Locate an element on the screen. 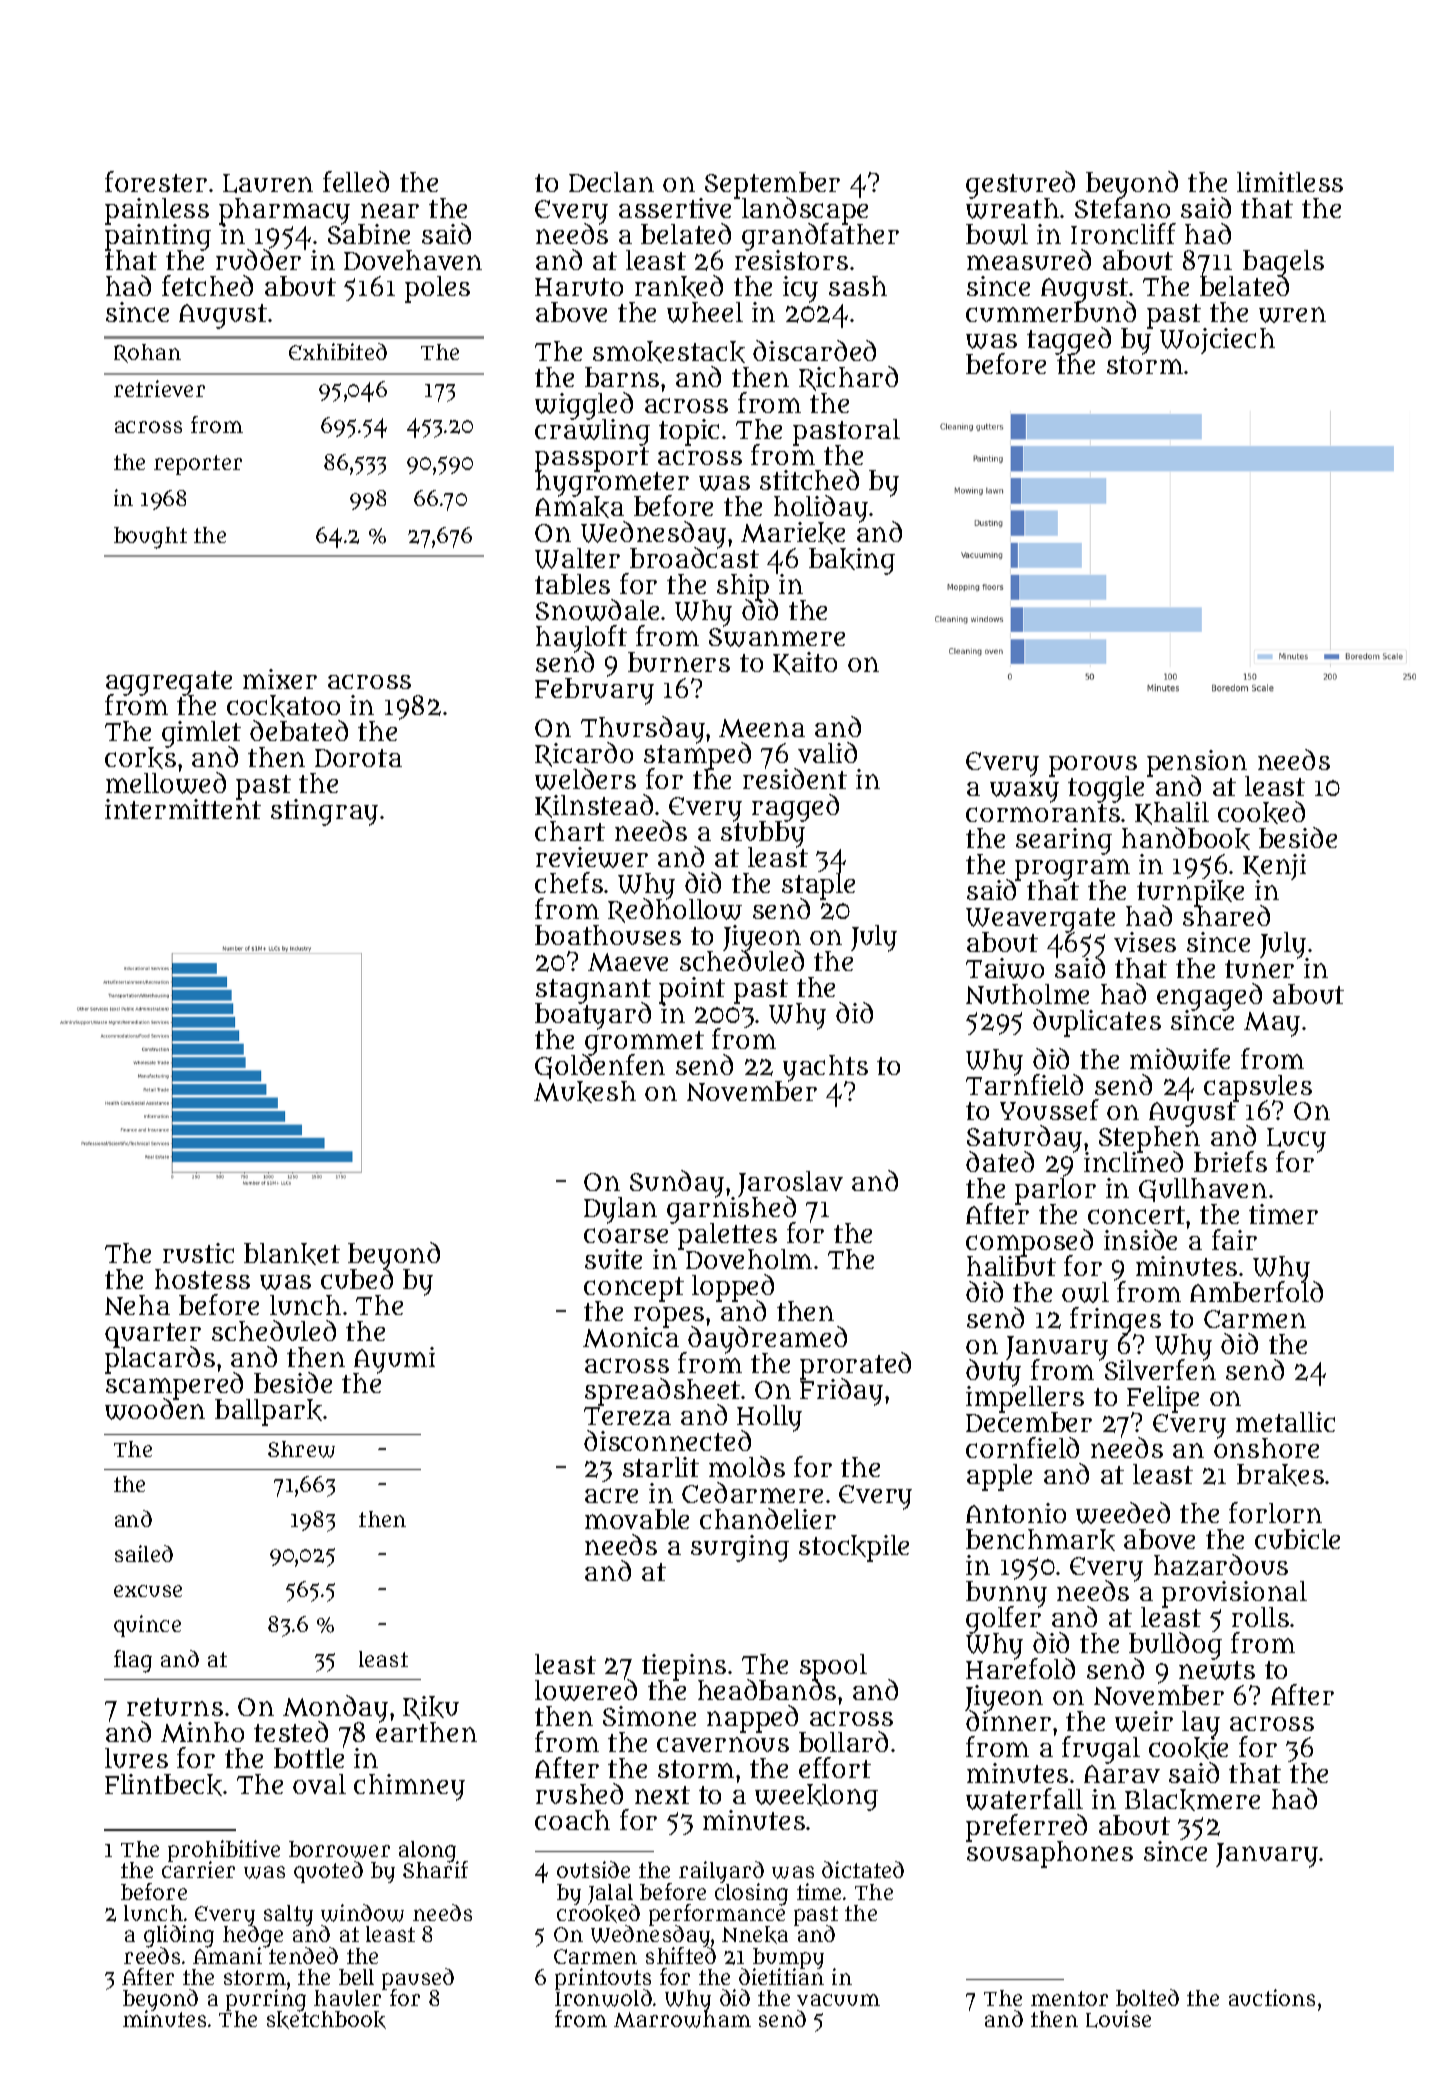 The image size is (1450, 2100). welders is located at coordinates (585, 779).
